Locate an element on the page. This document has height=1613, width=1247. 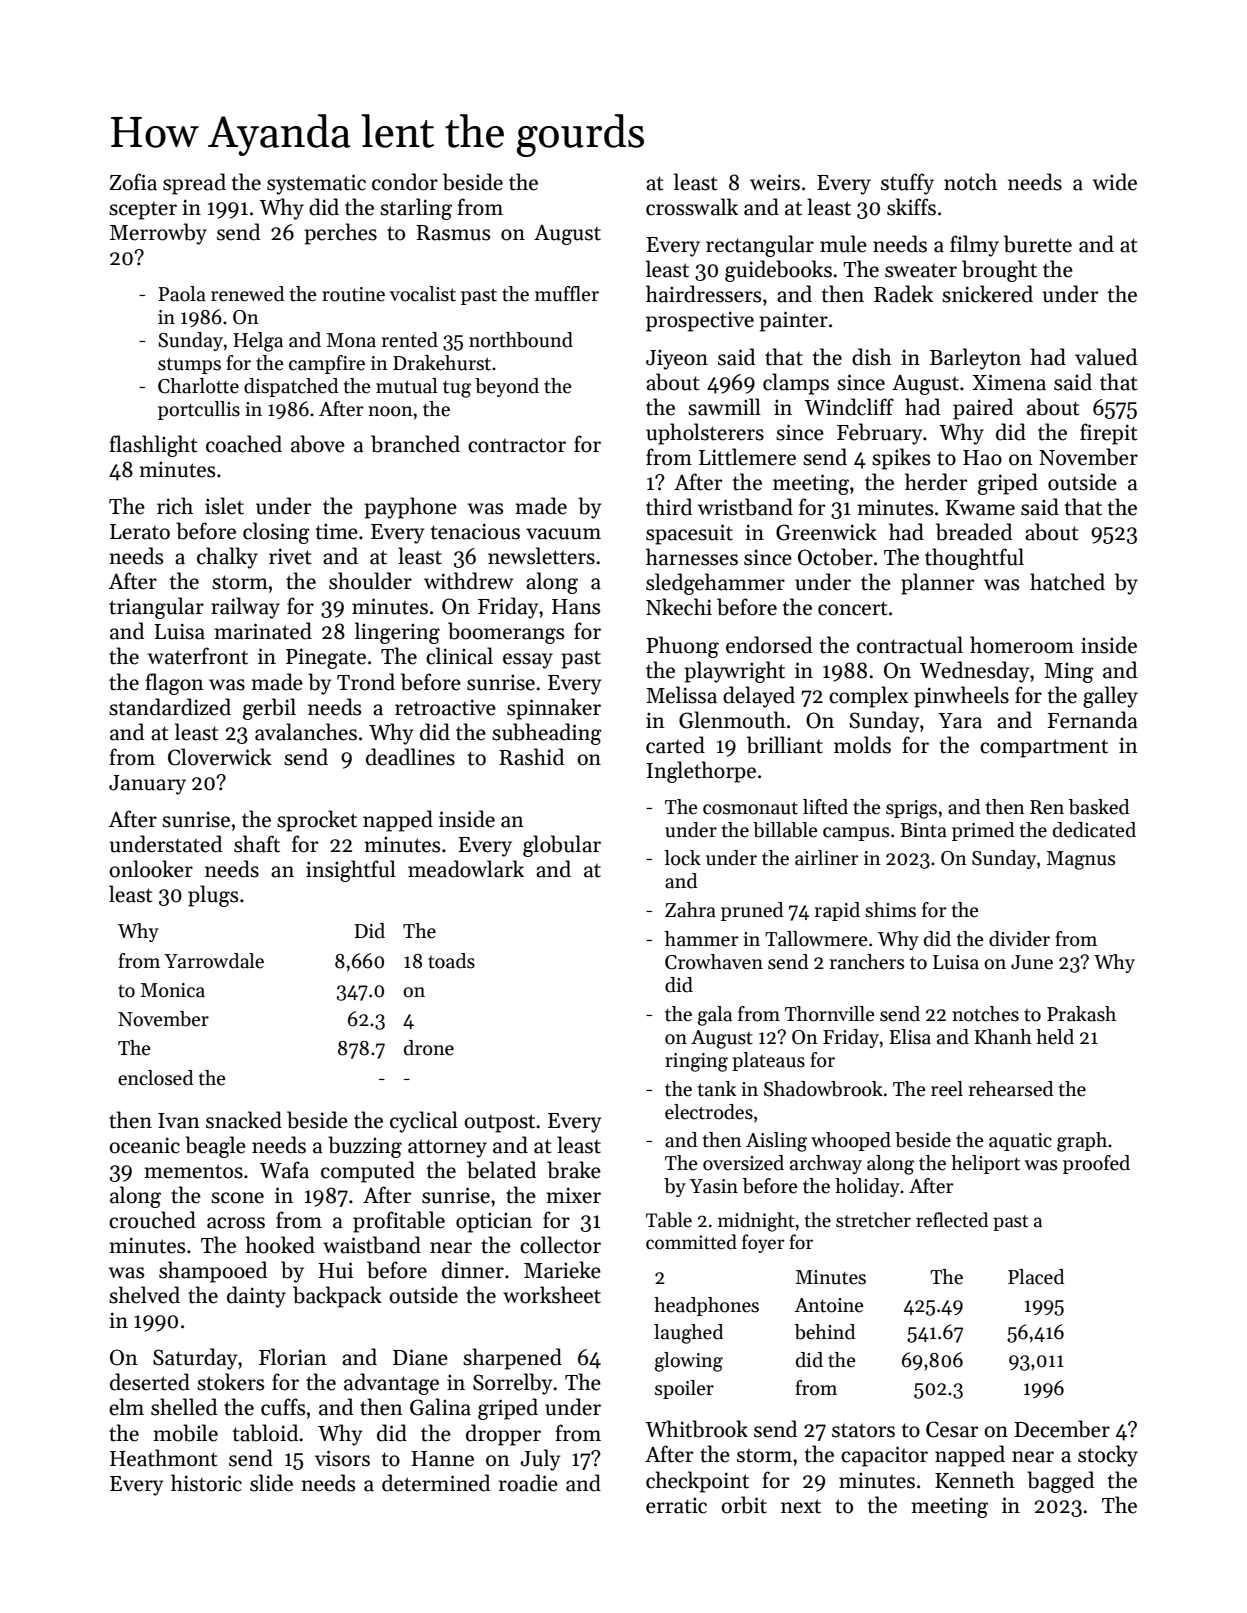
attorney is located at coordinates (447, 1148).
